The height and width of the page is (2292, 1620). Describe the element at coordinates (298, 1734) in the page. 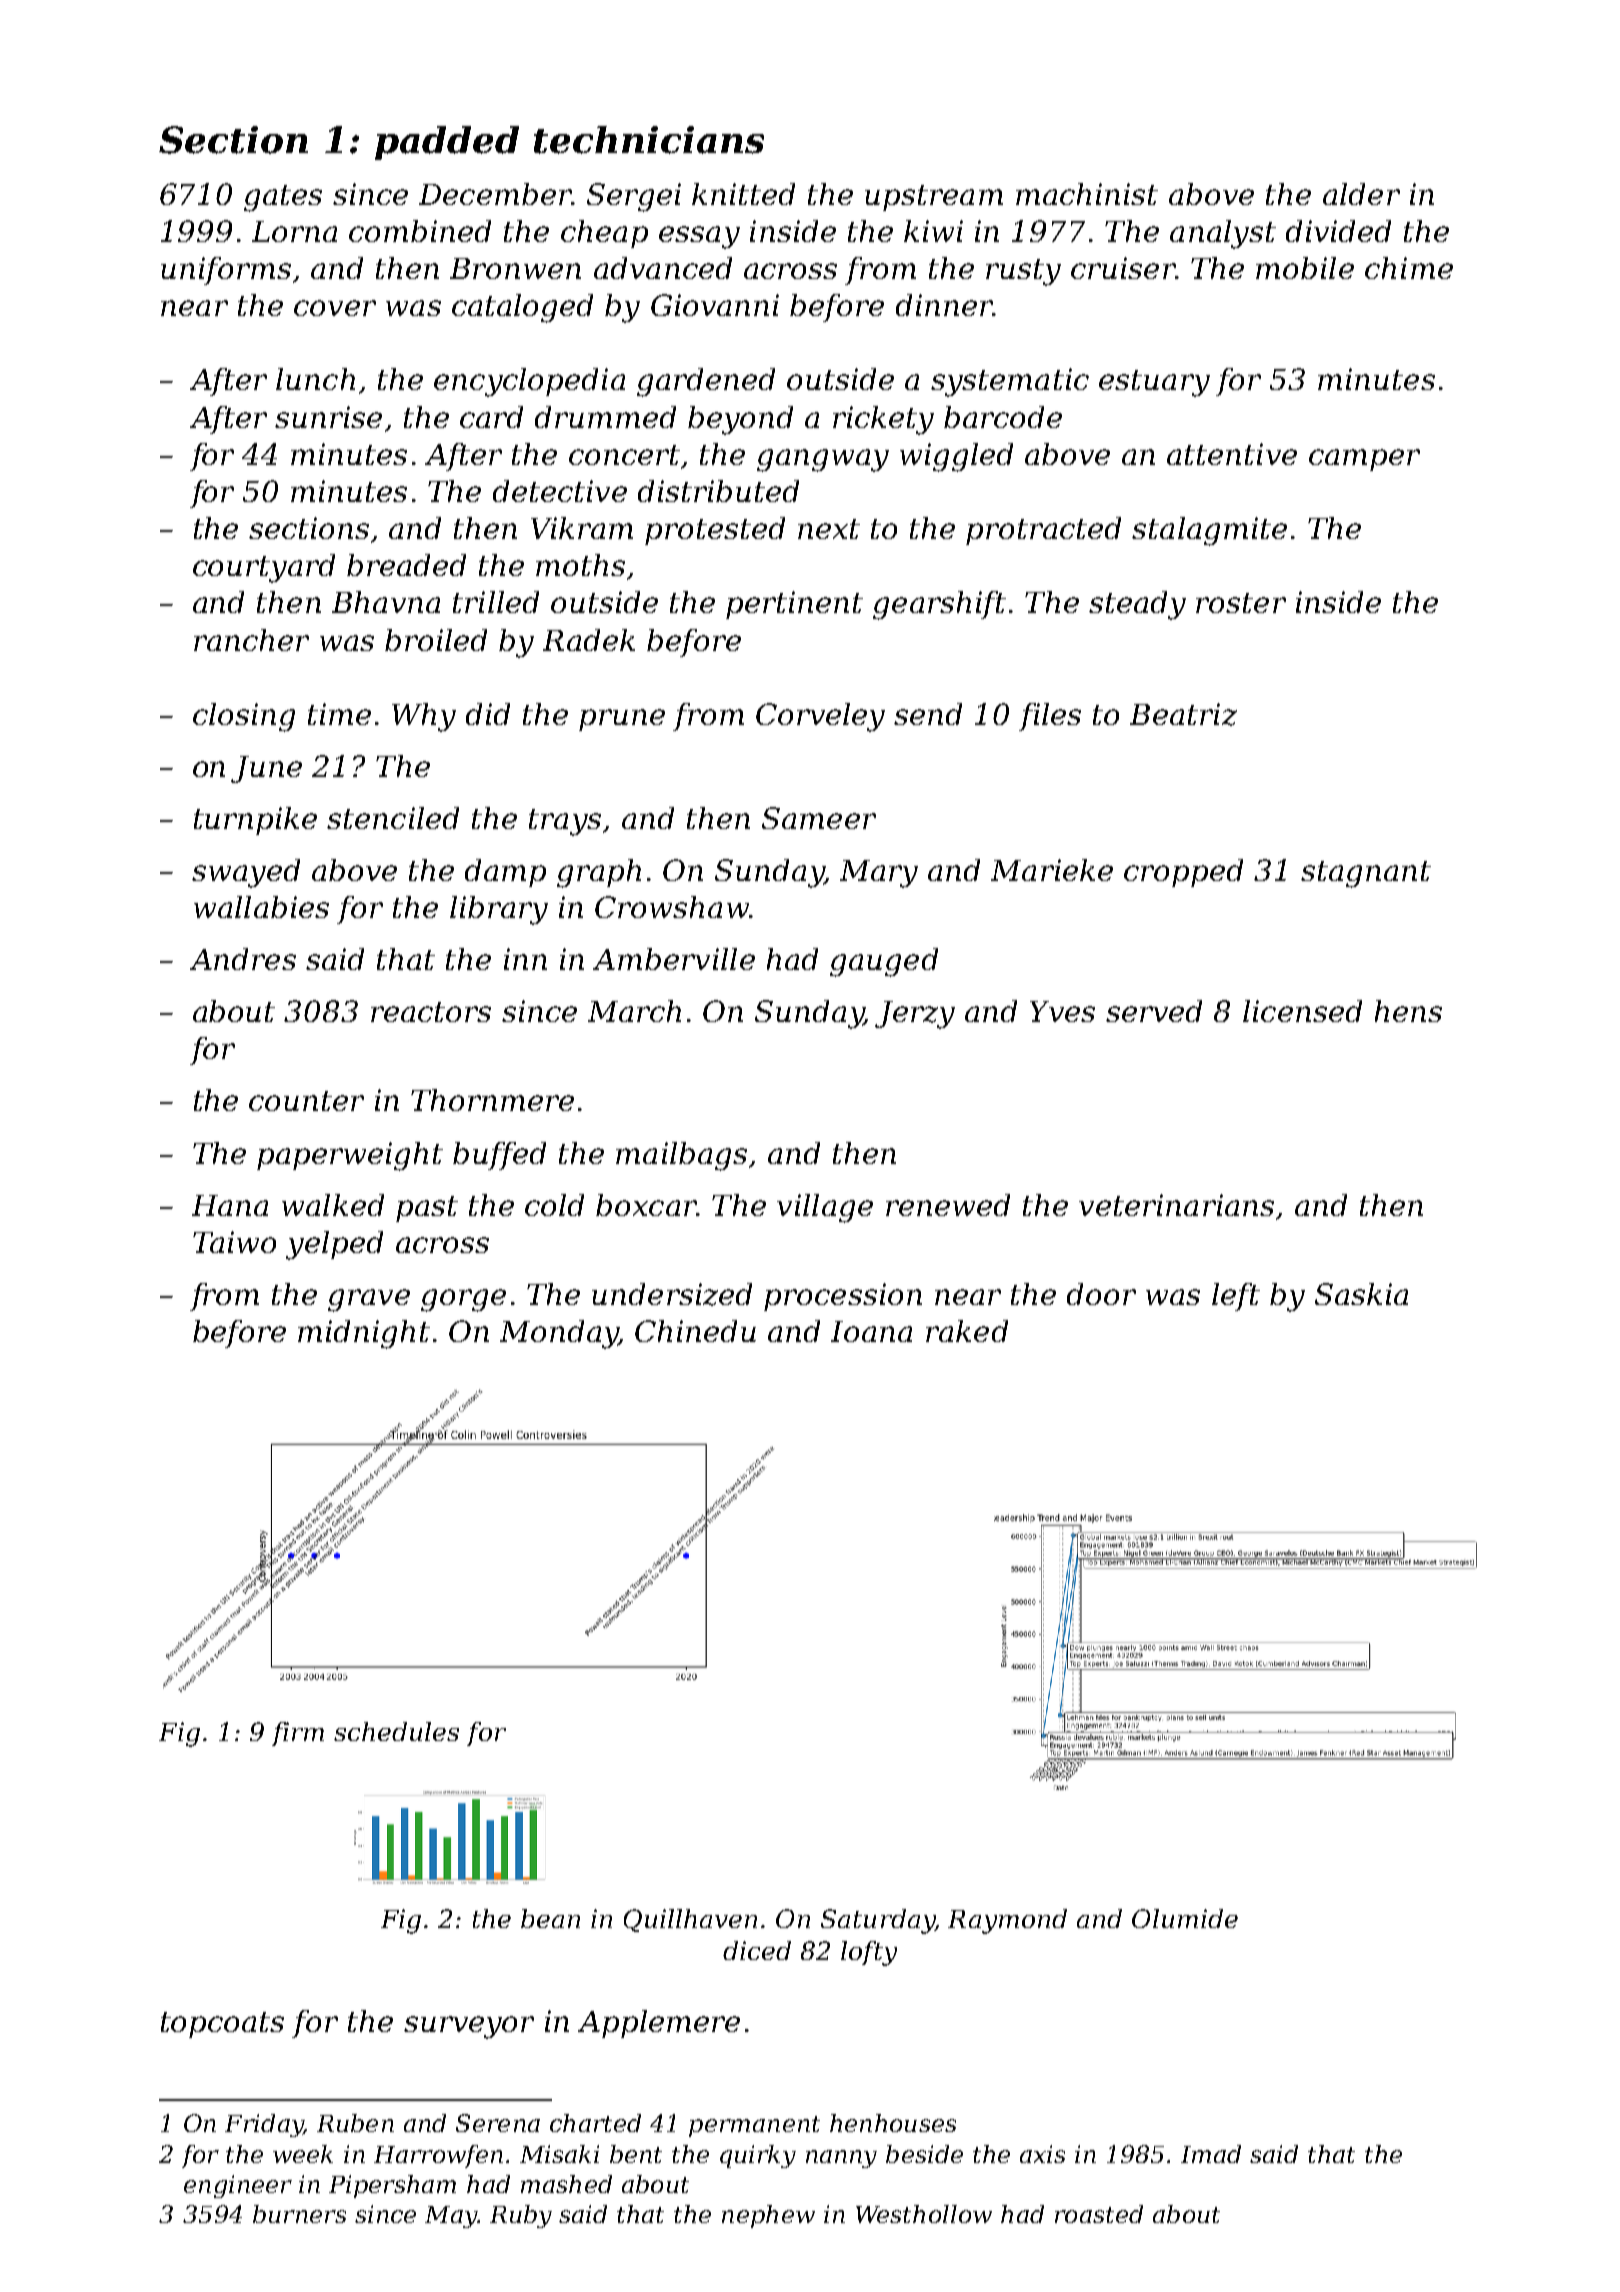

I see `firm` at that location.
